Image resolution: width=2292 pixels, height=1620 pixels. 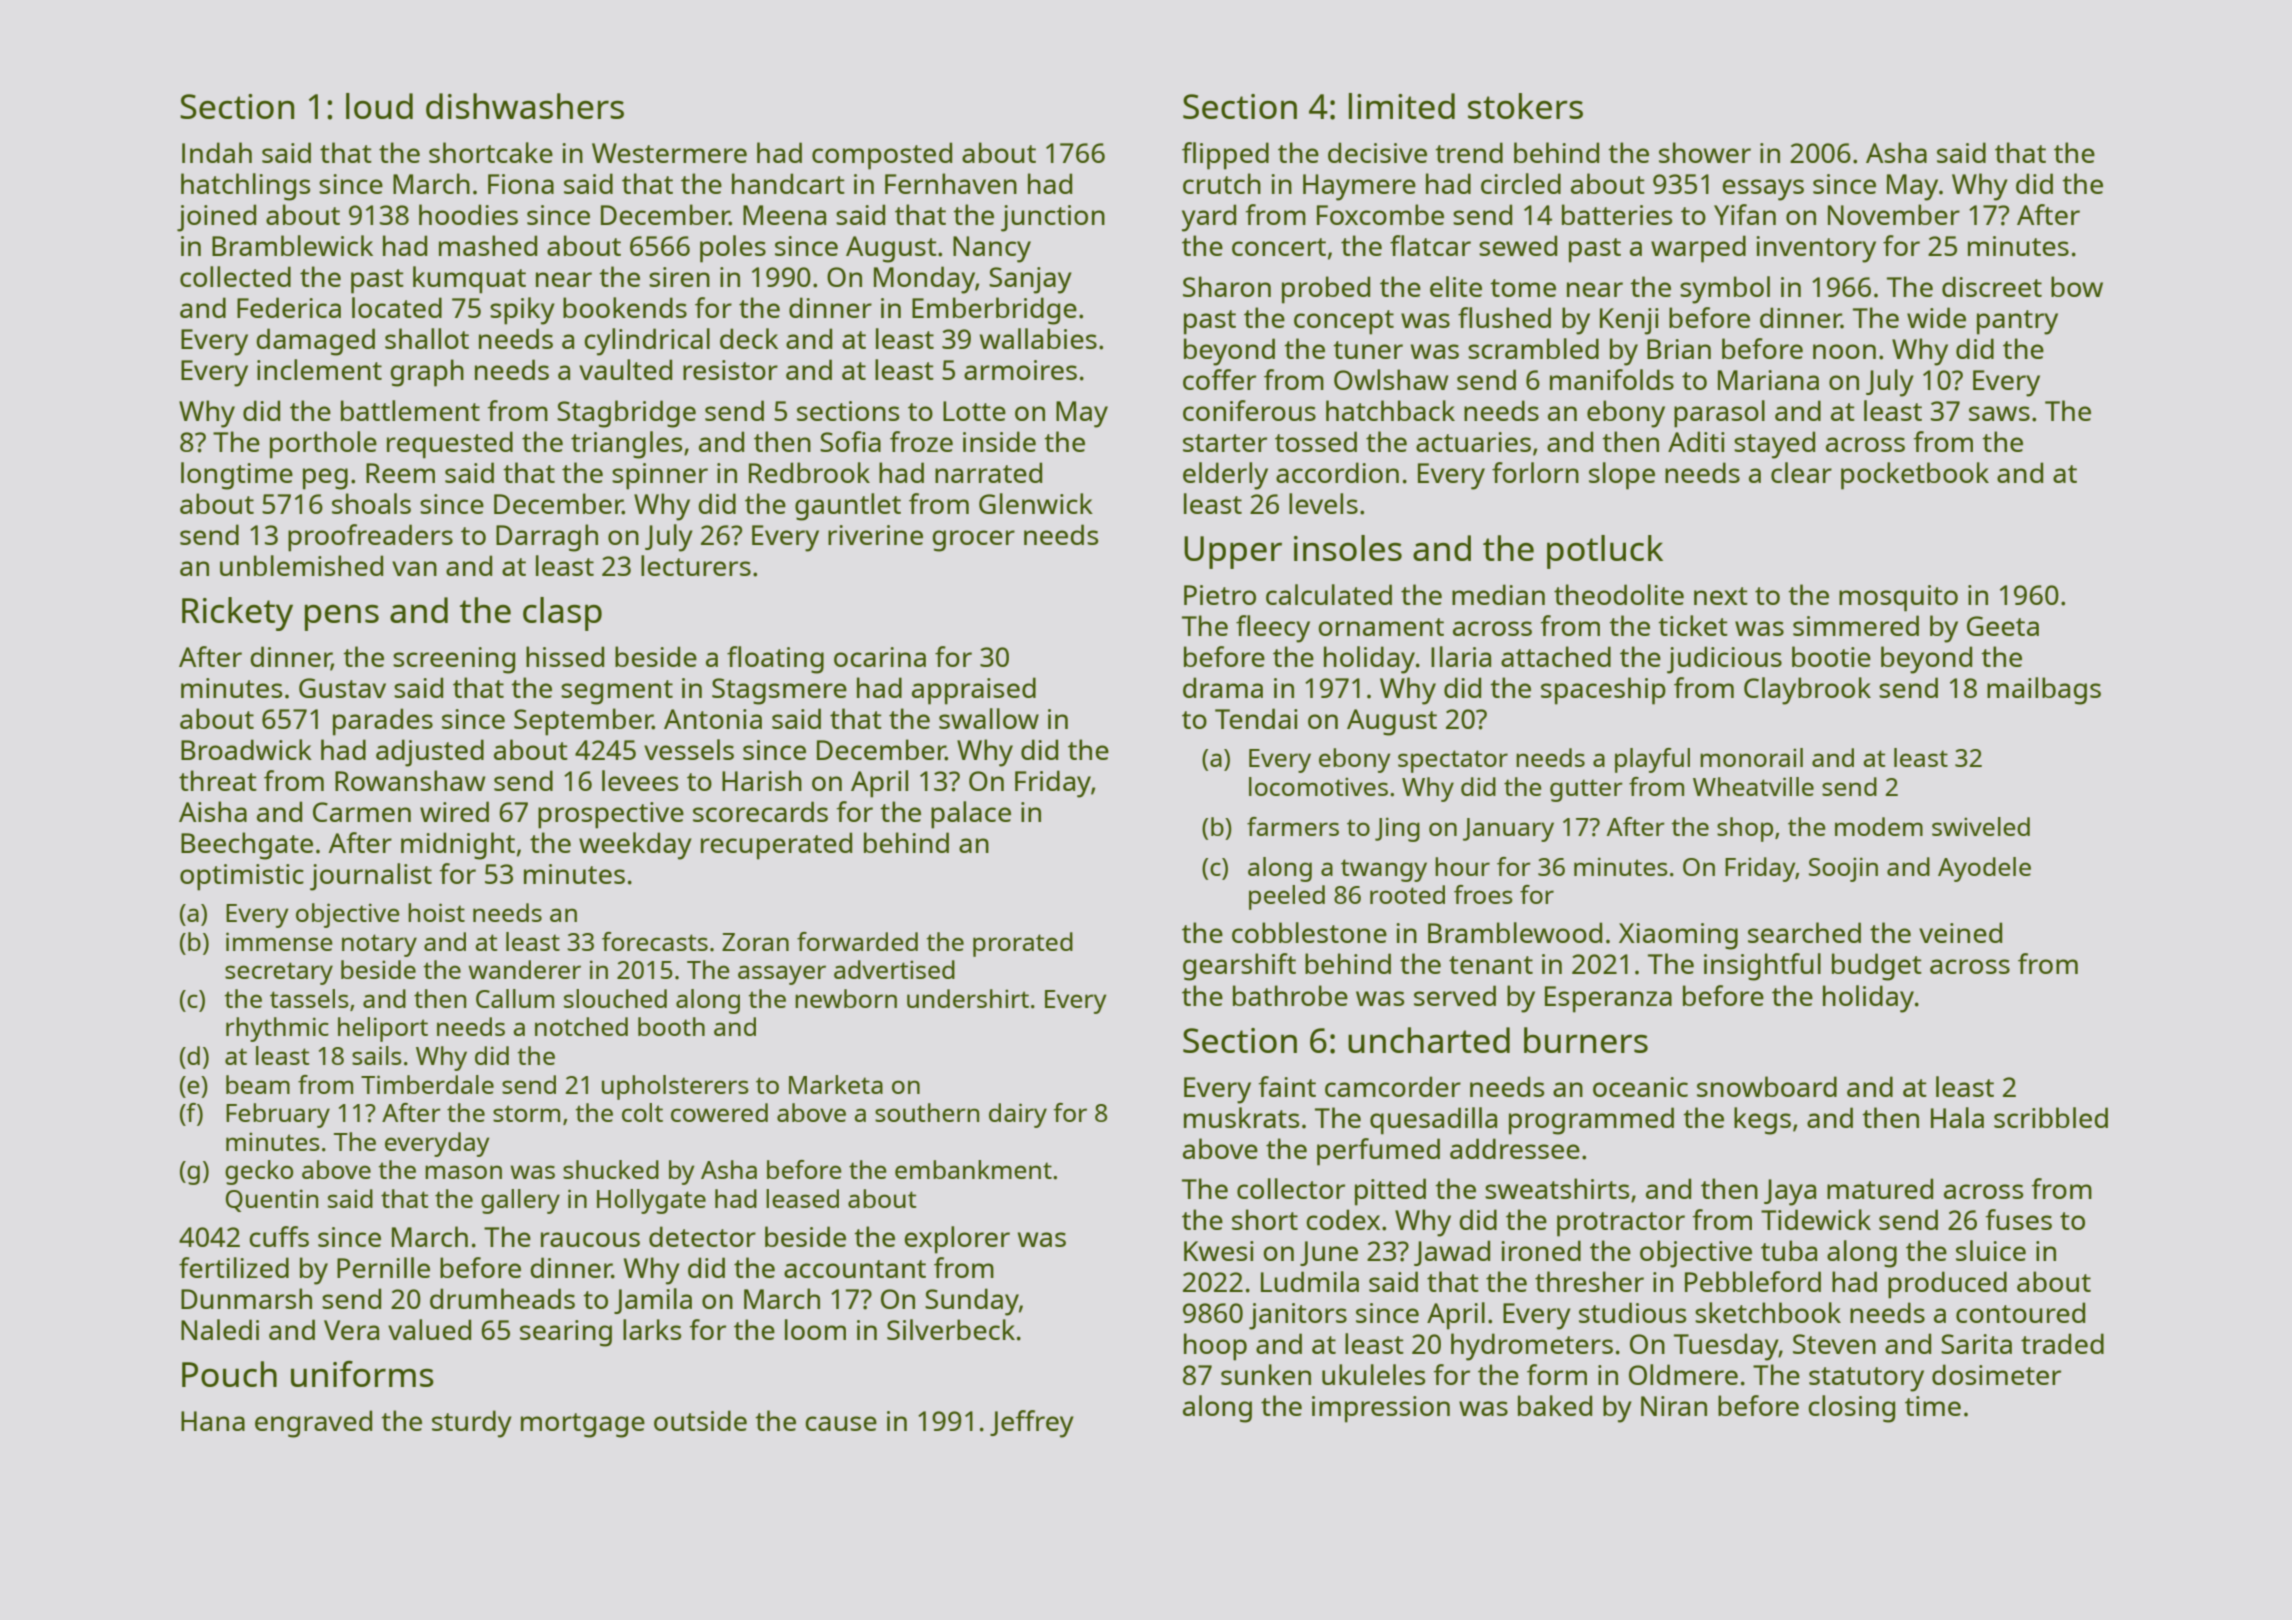 I want to click on composted, so click(x=882, y=156).
